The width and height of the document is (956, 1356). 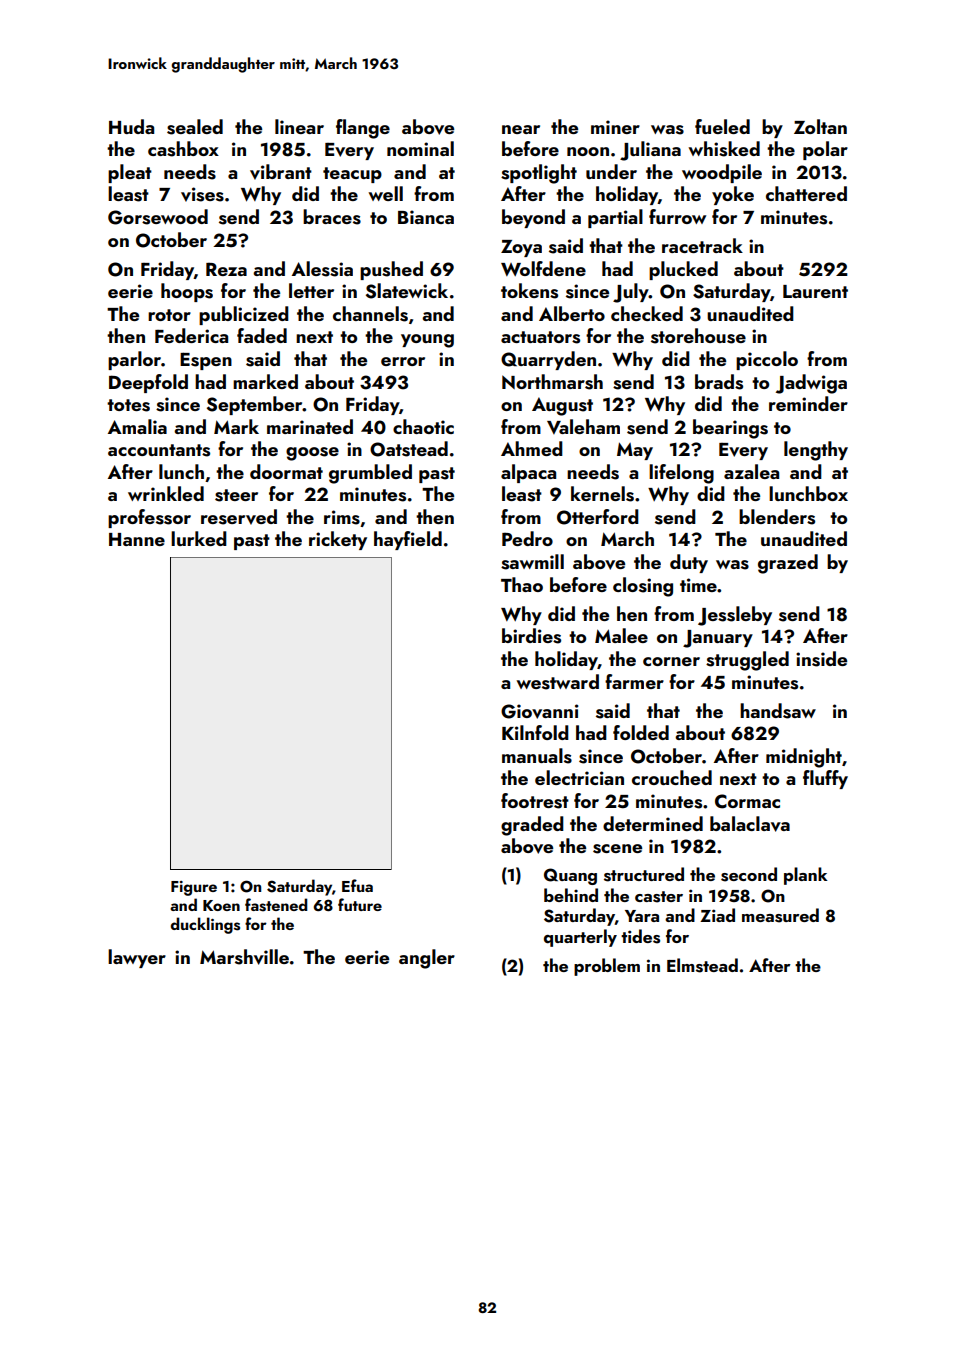 What do you see at coordinates (777, 517) in the document?
I see `blenders` at bounding box center [777, 517].
